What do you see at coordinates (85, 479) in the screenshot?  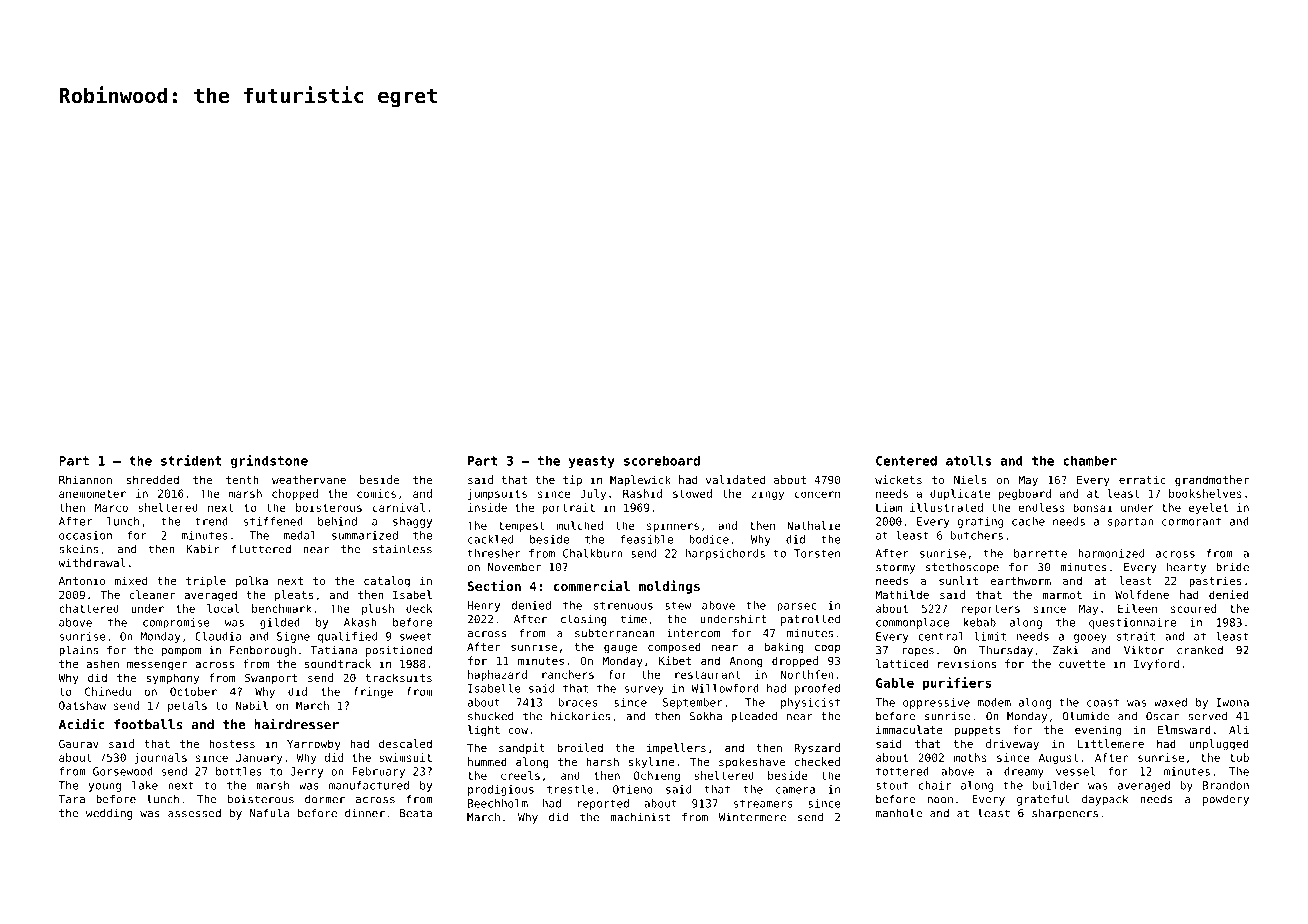 I see `Rhiannon` at bounding box center [85, 479].
